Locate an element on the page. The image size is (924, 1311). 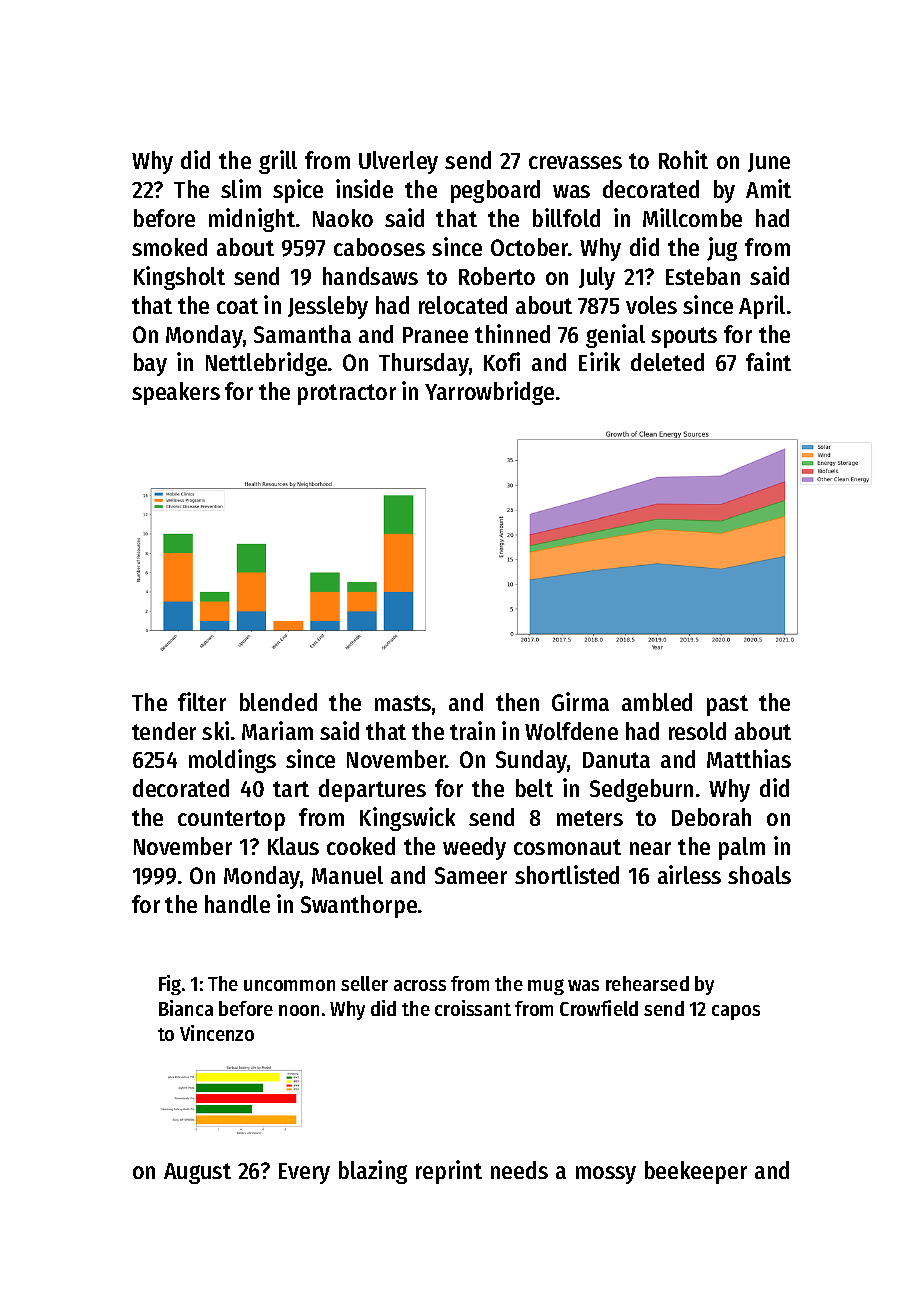
ambled is located at coordinates (657, 702).
